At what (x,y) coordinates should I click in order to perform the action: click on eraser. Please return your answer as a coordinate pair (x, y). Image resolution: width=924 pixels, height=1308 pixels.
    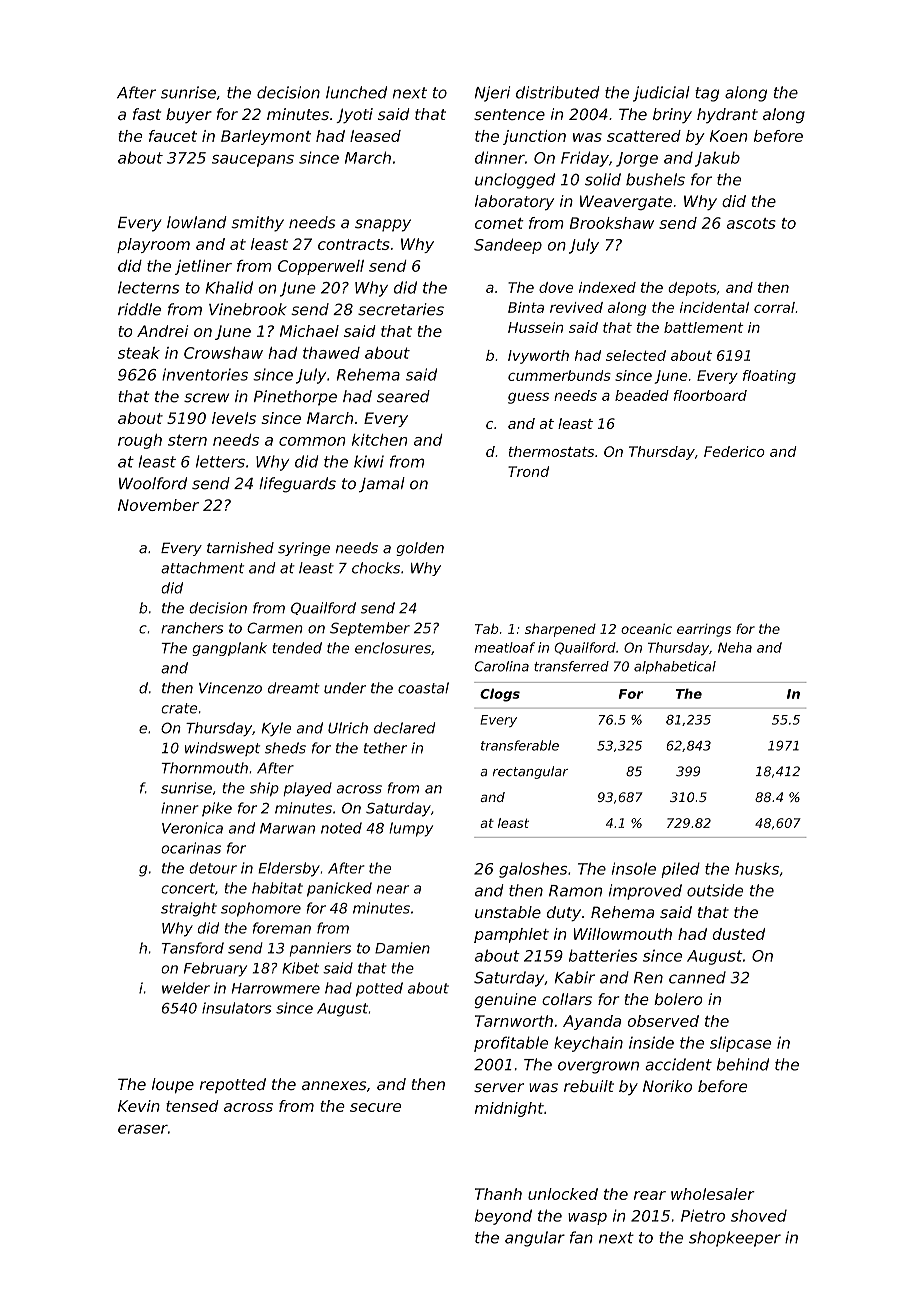
    Looking at the image, I should click on (143, 1129).
